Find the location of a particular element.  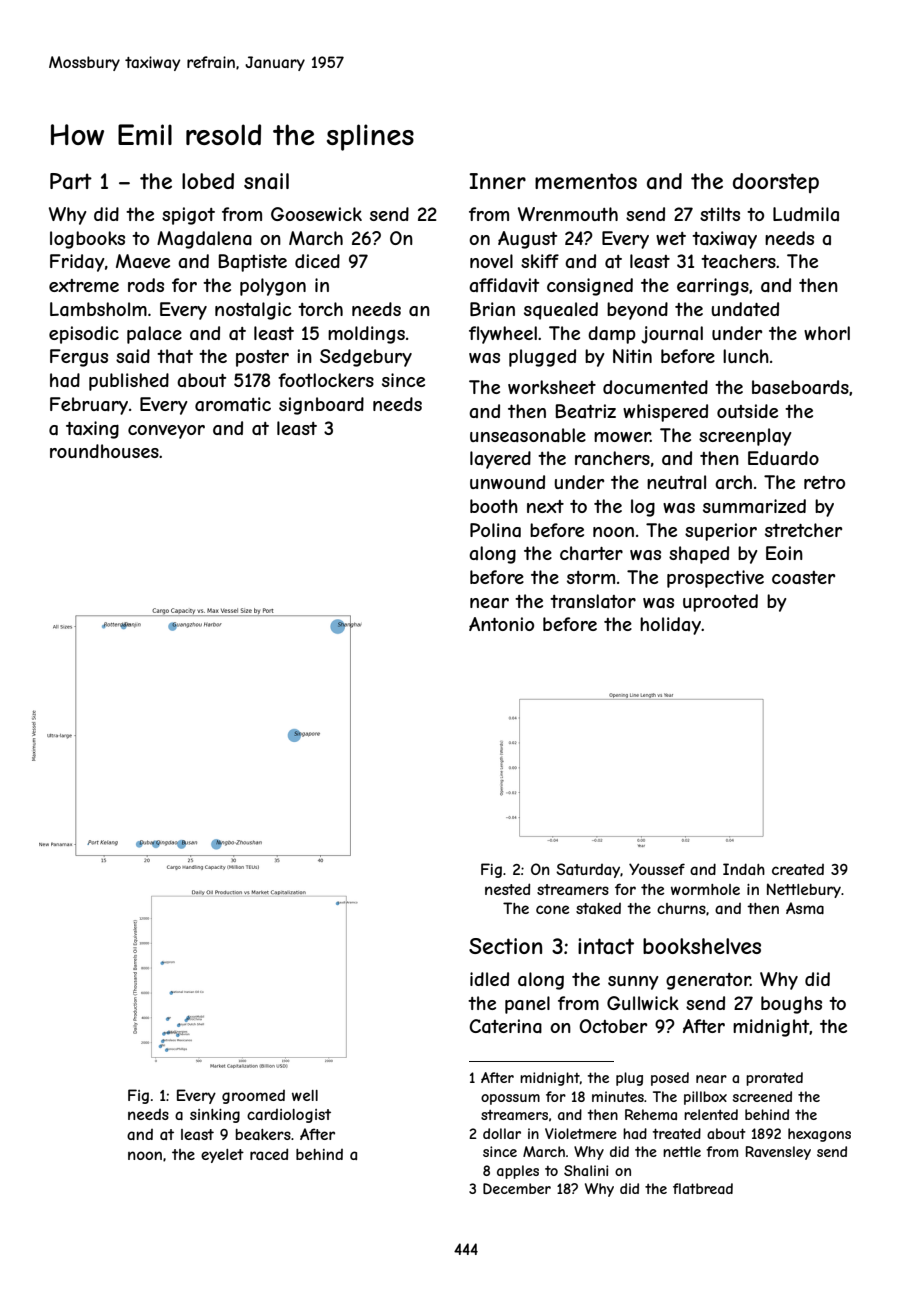

lobed is located at coordinates (208, 181).
